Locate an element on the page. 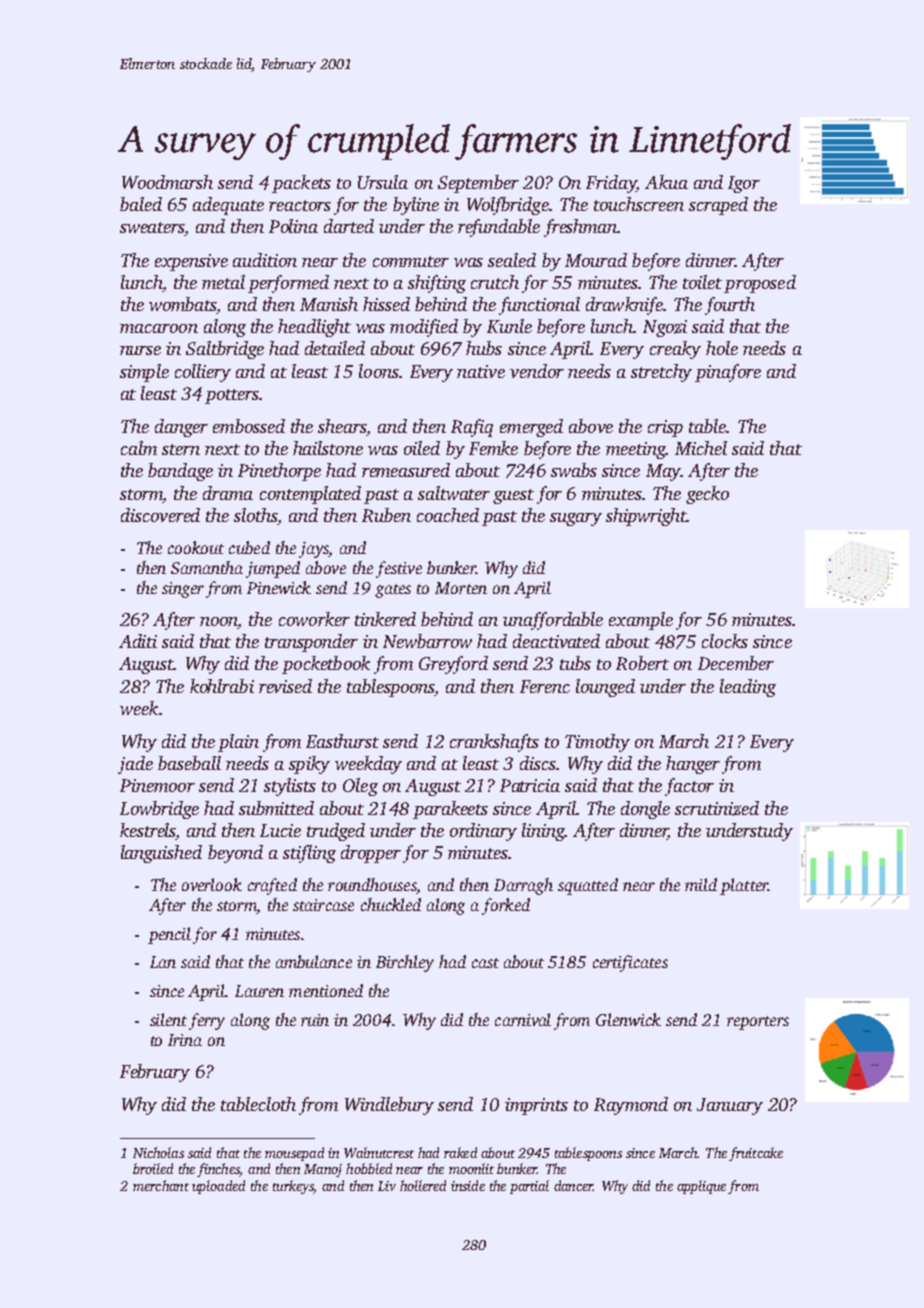 This image has width=924, height=1308. dongle is located at coordinates (645, 810).
